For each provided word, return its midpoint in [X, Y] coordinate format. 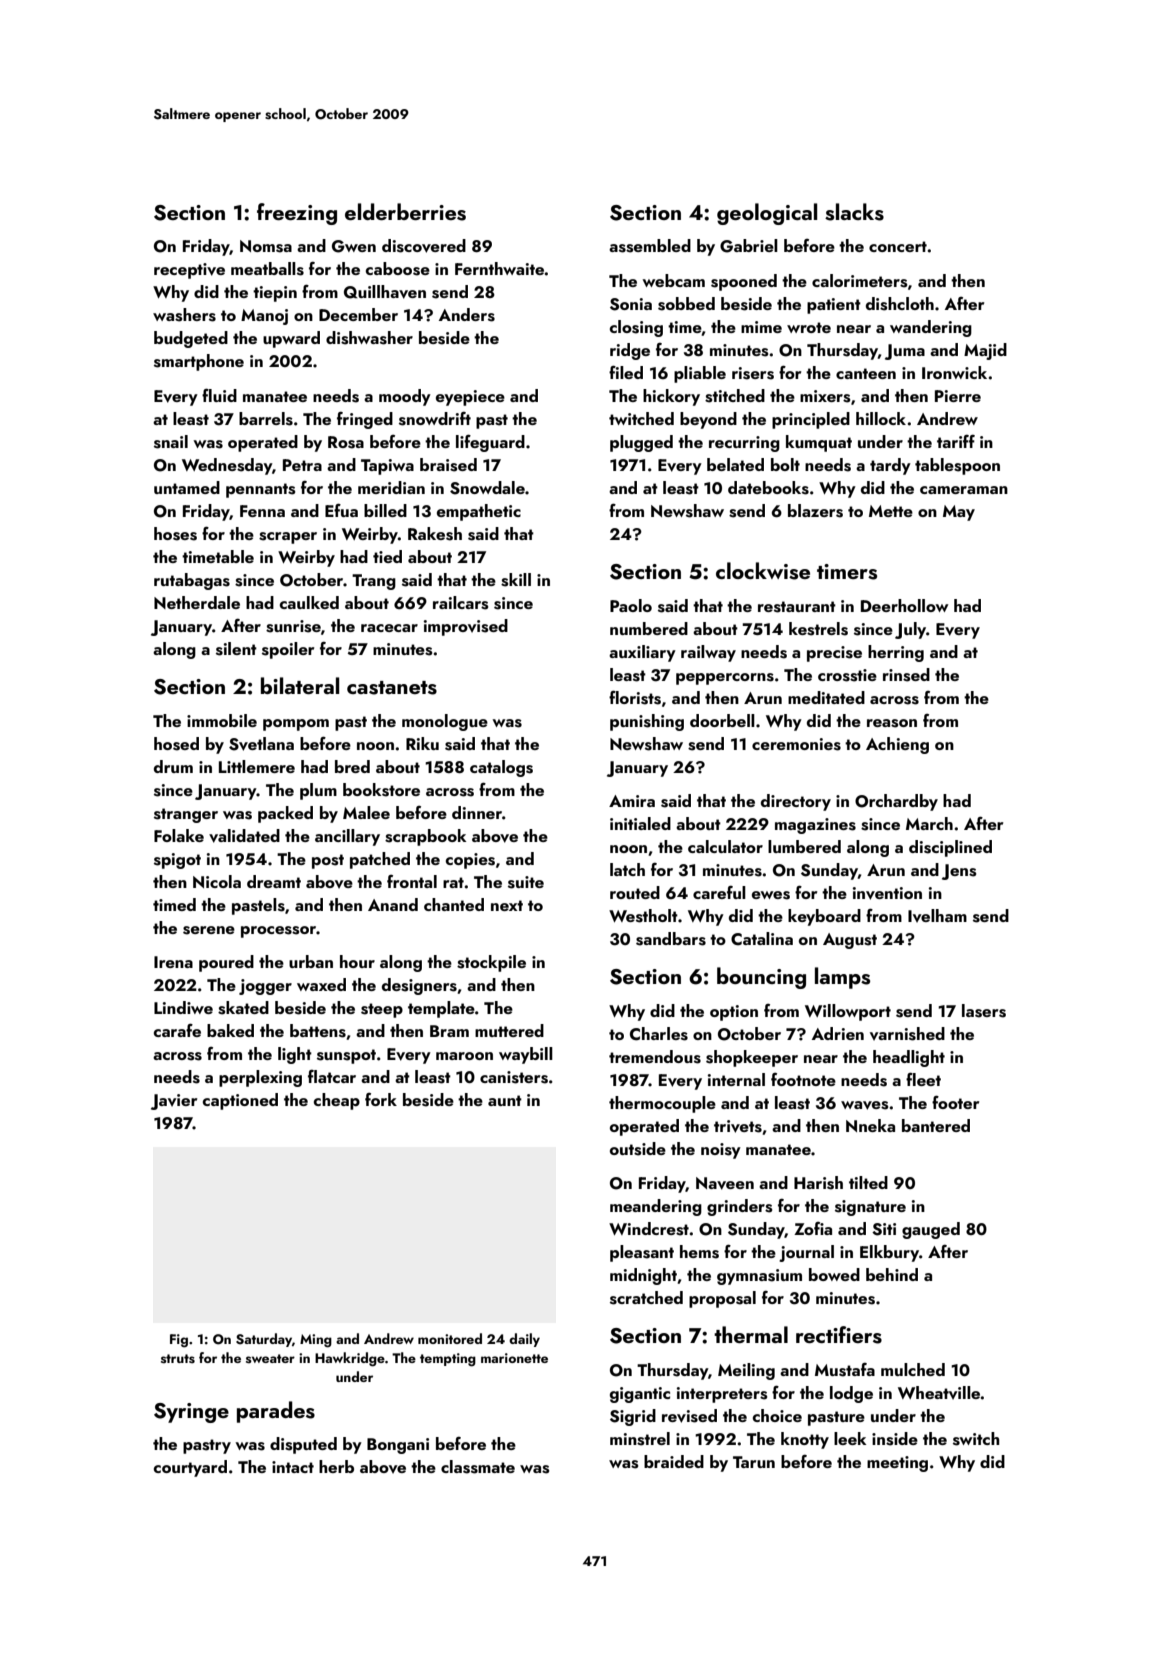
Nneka [870, 1125]
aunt [505, 1100]
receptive [189, 271]
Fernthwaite [499, 268]
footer [955, 1102]
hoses [175, 534]
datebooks [768, 488]
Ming [316, 1341]
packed [285, 814]
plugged [641, 443]
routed [635, 892]
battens [318, 1031]
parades [276, 1412]
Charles [659, 1034]
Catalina [762, 939]
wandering [931, 328]
